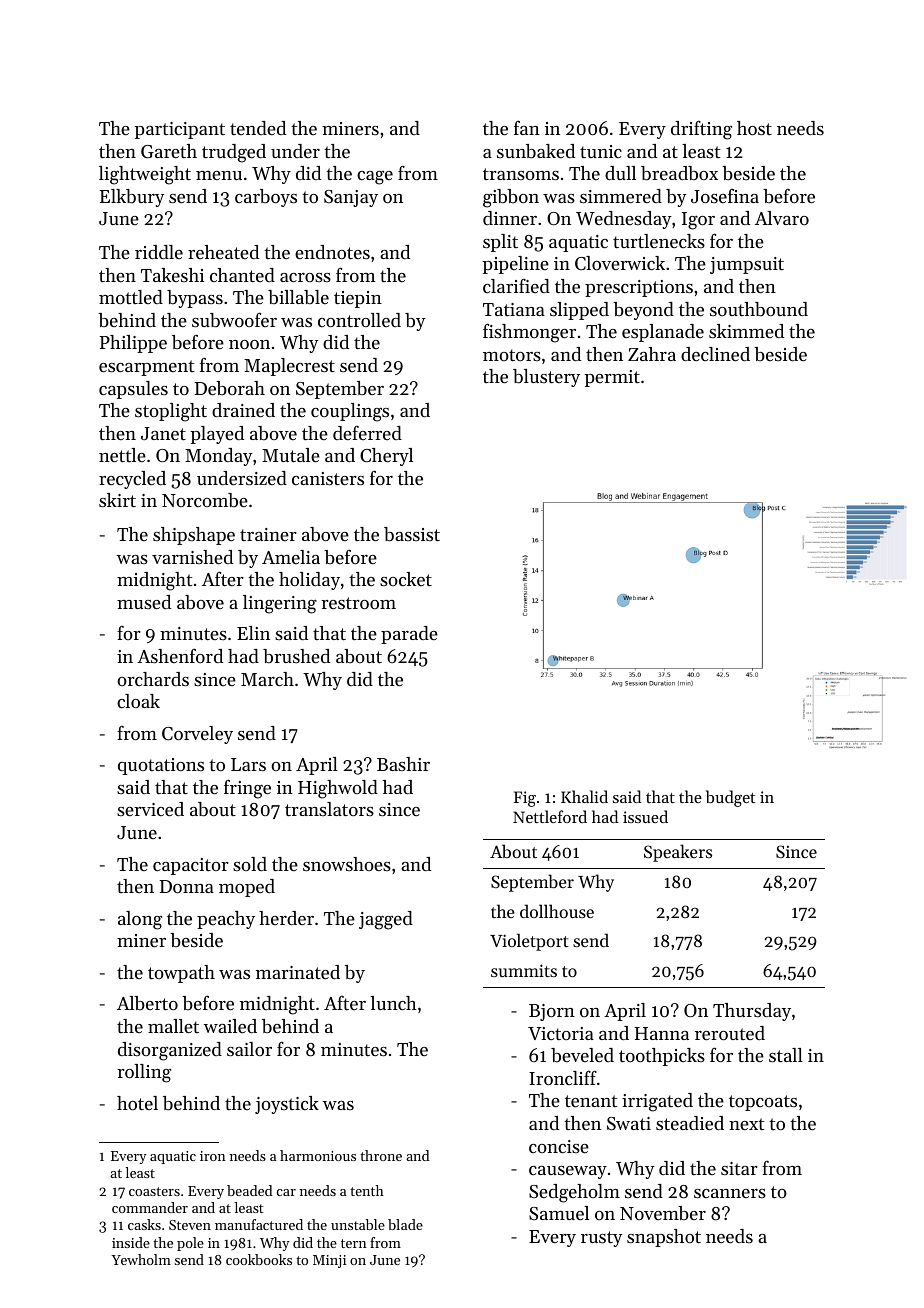 Image resolution: width=924 pixels, height=1308 pixels. What do you see at coordinates (678, 853) in the screenshot?
I see `Speakers` at bounding box center [678, 853].
